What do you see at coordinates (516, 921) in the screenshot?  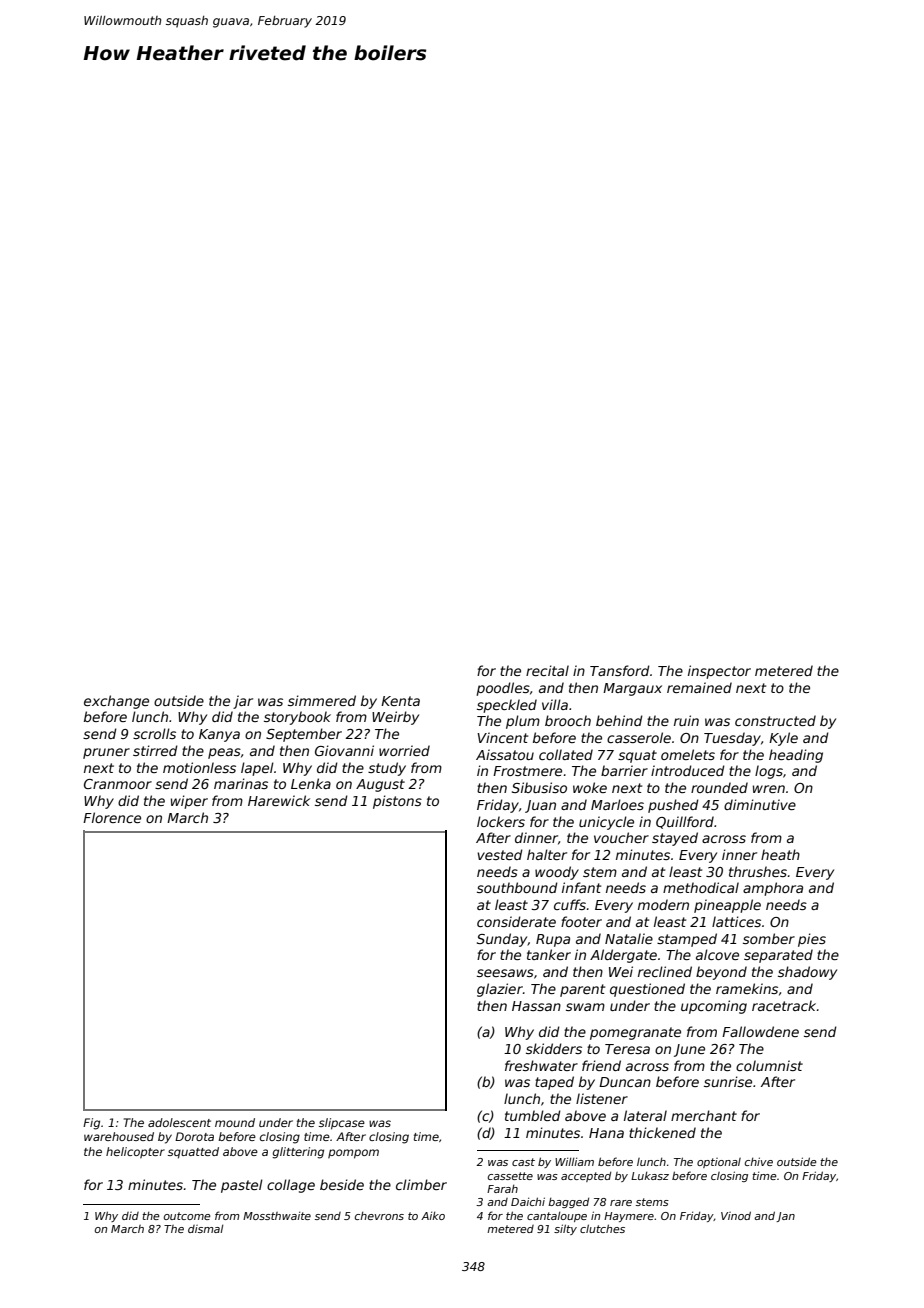 I see `considerate` at bounding box center [516, 921].
